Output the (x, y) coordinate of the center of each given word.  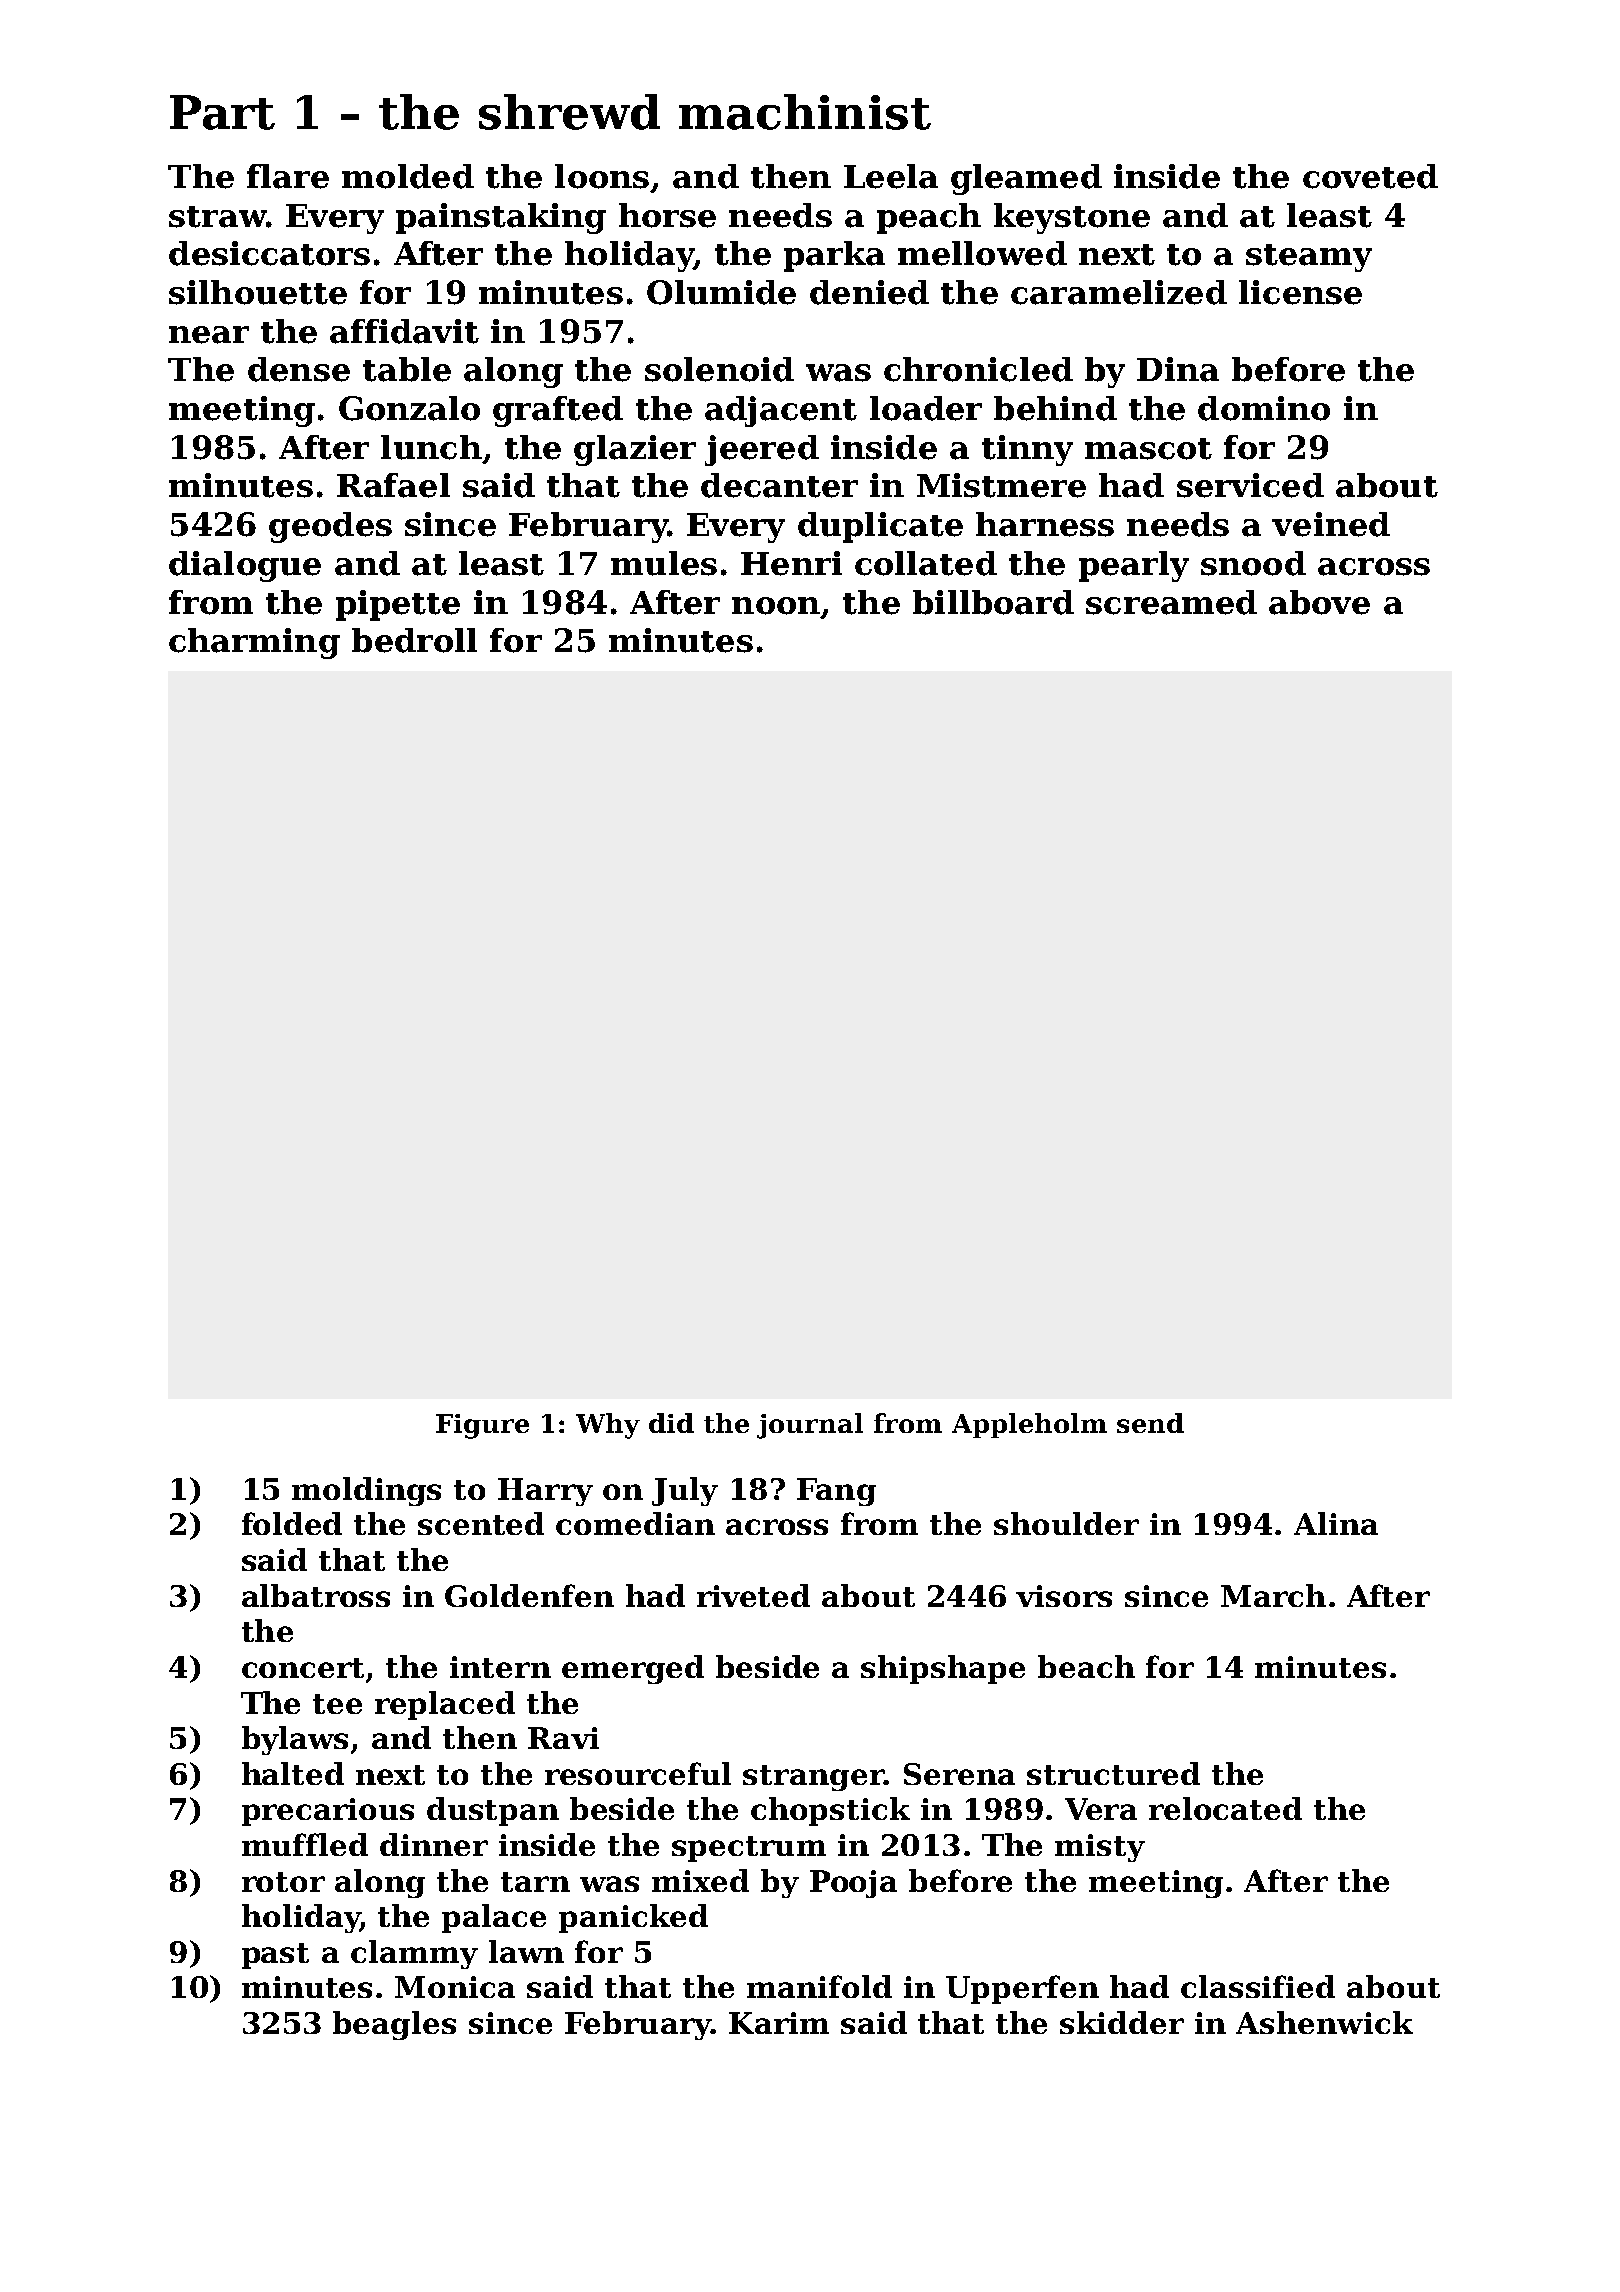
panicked (633, 1918)
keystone (1072, 218)
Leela (891, 176)
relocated (1225, 1808)
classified (1258, 1986)
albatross (316, 1595)
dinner (434, 1844)
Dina (1178, 369)
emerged (633, 1669)
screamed (1171, 602)
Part (222, 112)
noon (776, 606)
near (209, 335)
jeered (762, 450)
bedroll (414, 640)
